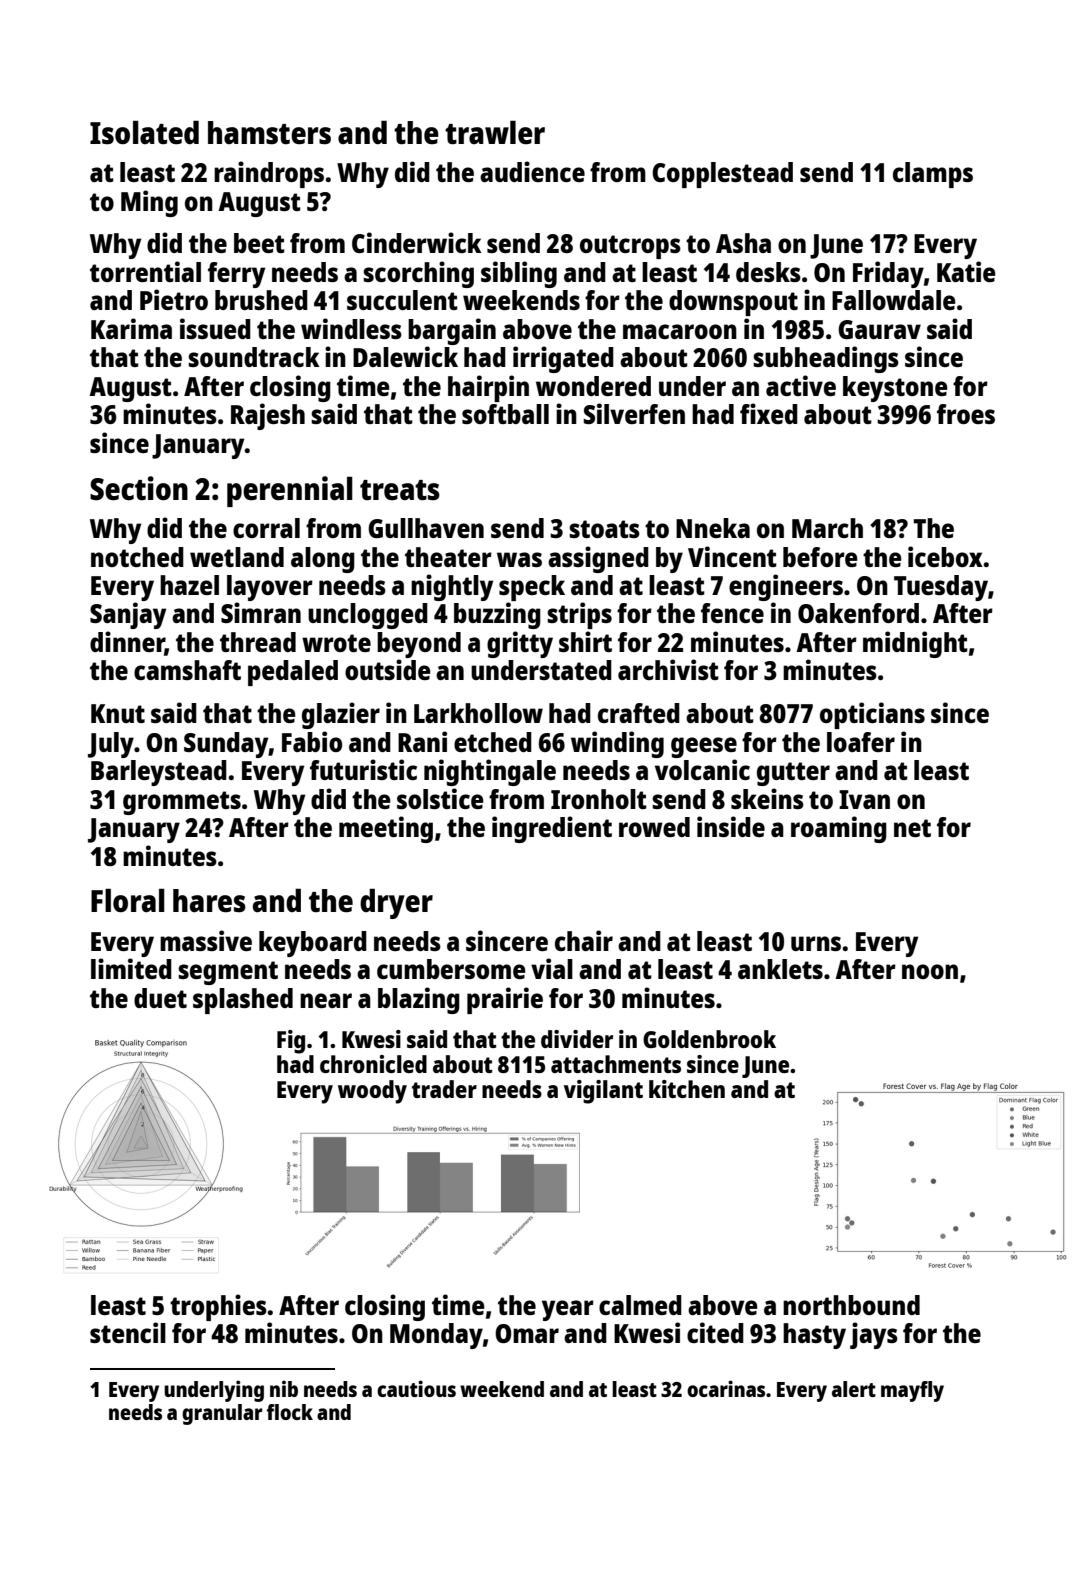  Describe the element at coordinates (527, 1333) in the screenshot. I see `Omar` at that location.
